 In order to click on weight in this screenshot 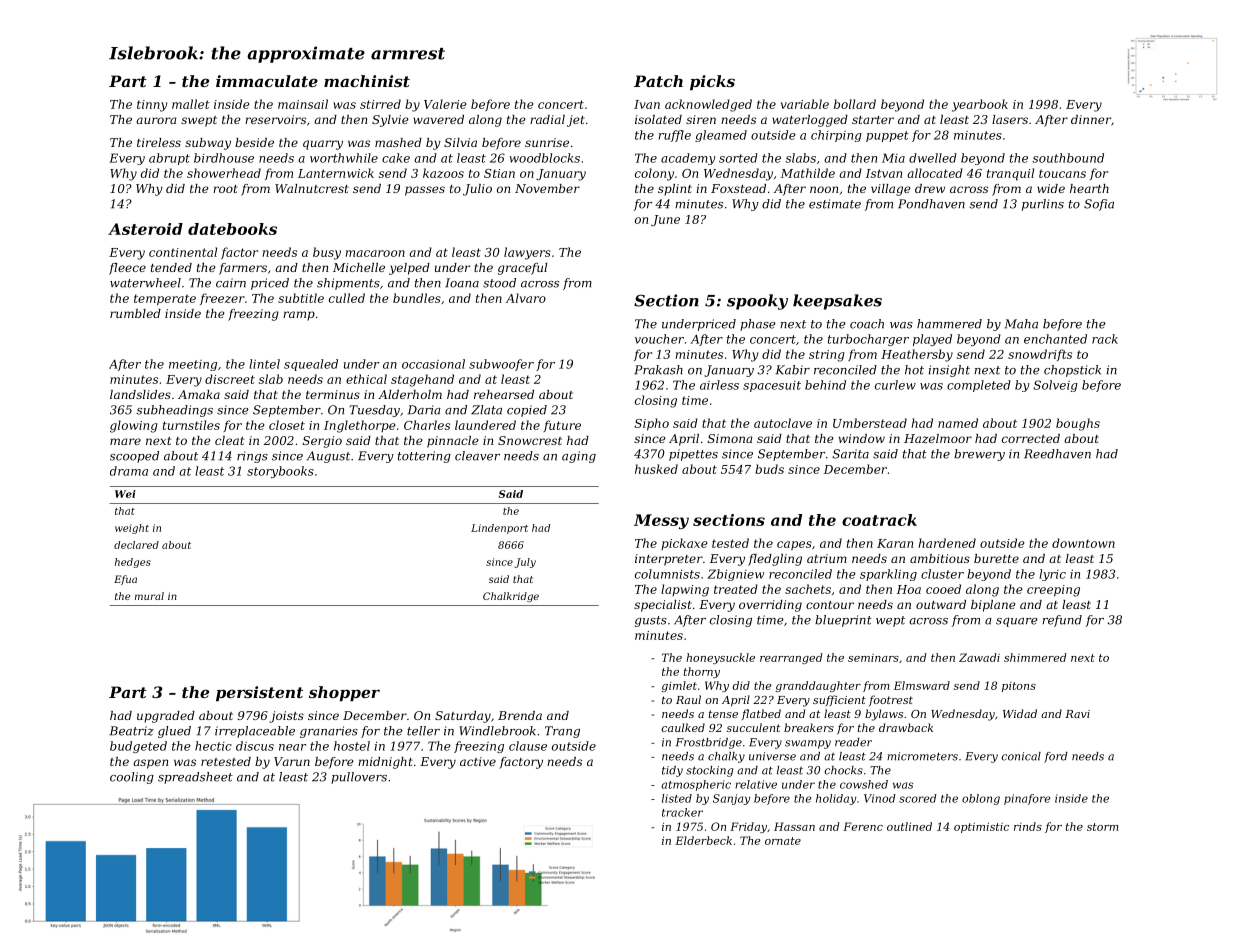, I will do `click(132, 529)`.
